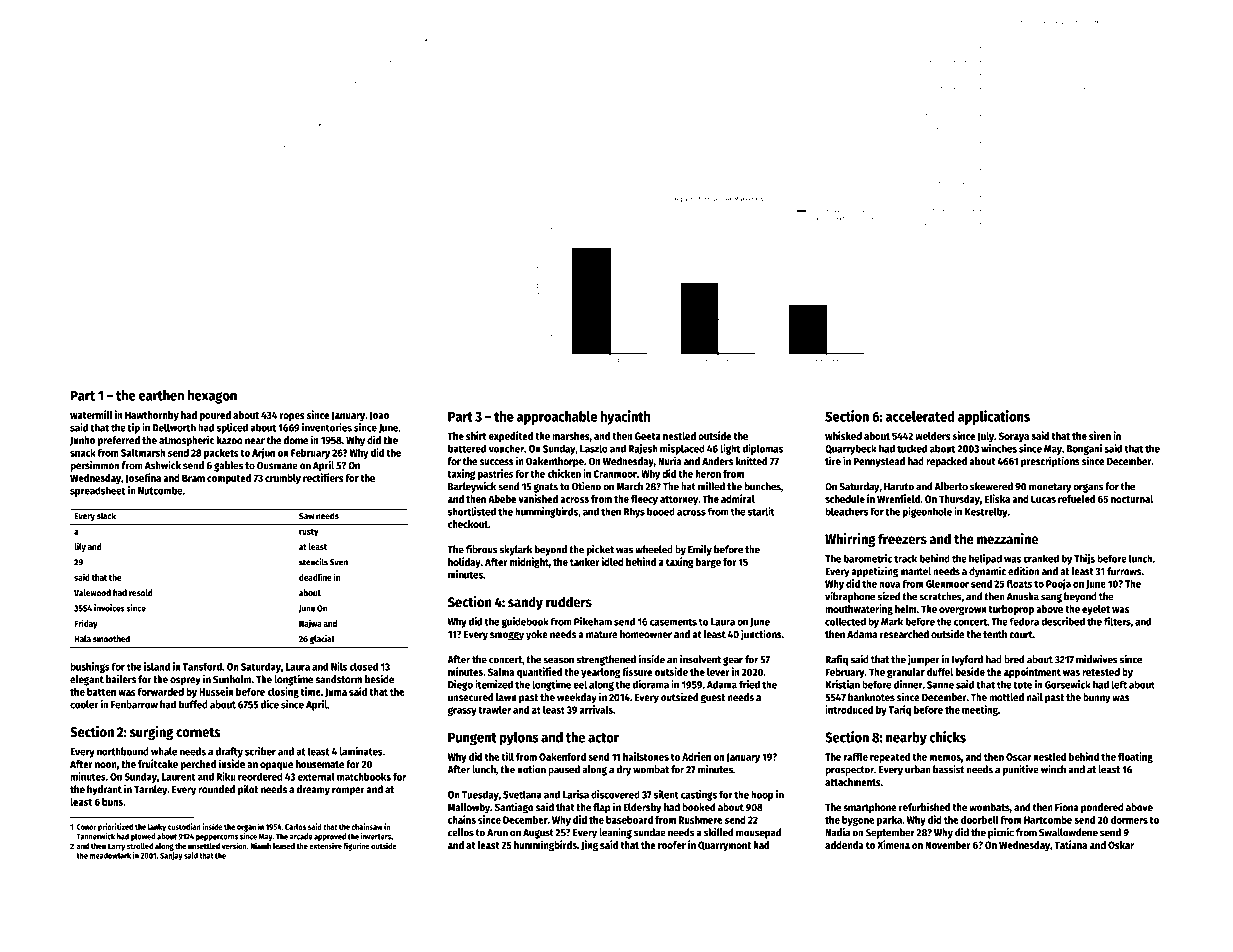 The height and width of the screenshot is (952, 1233). What do you see at coordinates (87, 680) in the screenshot?
I see `elegant` at bounding box center [87, 680].
